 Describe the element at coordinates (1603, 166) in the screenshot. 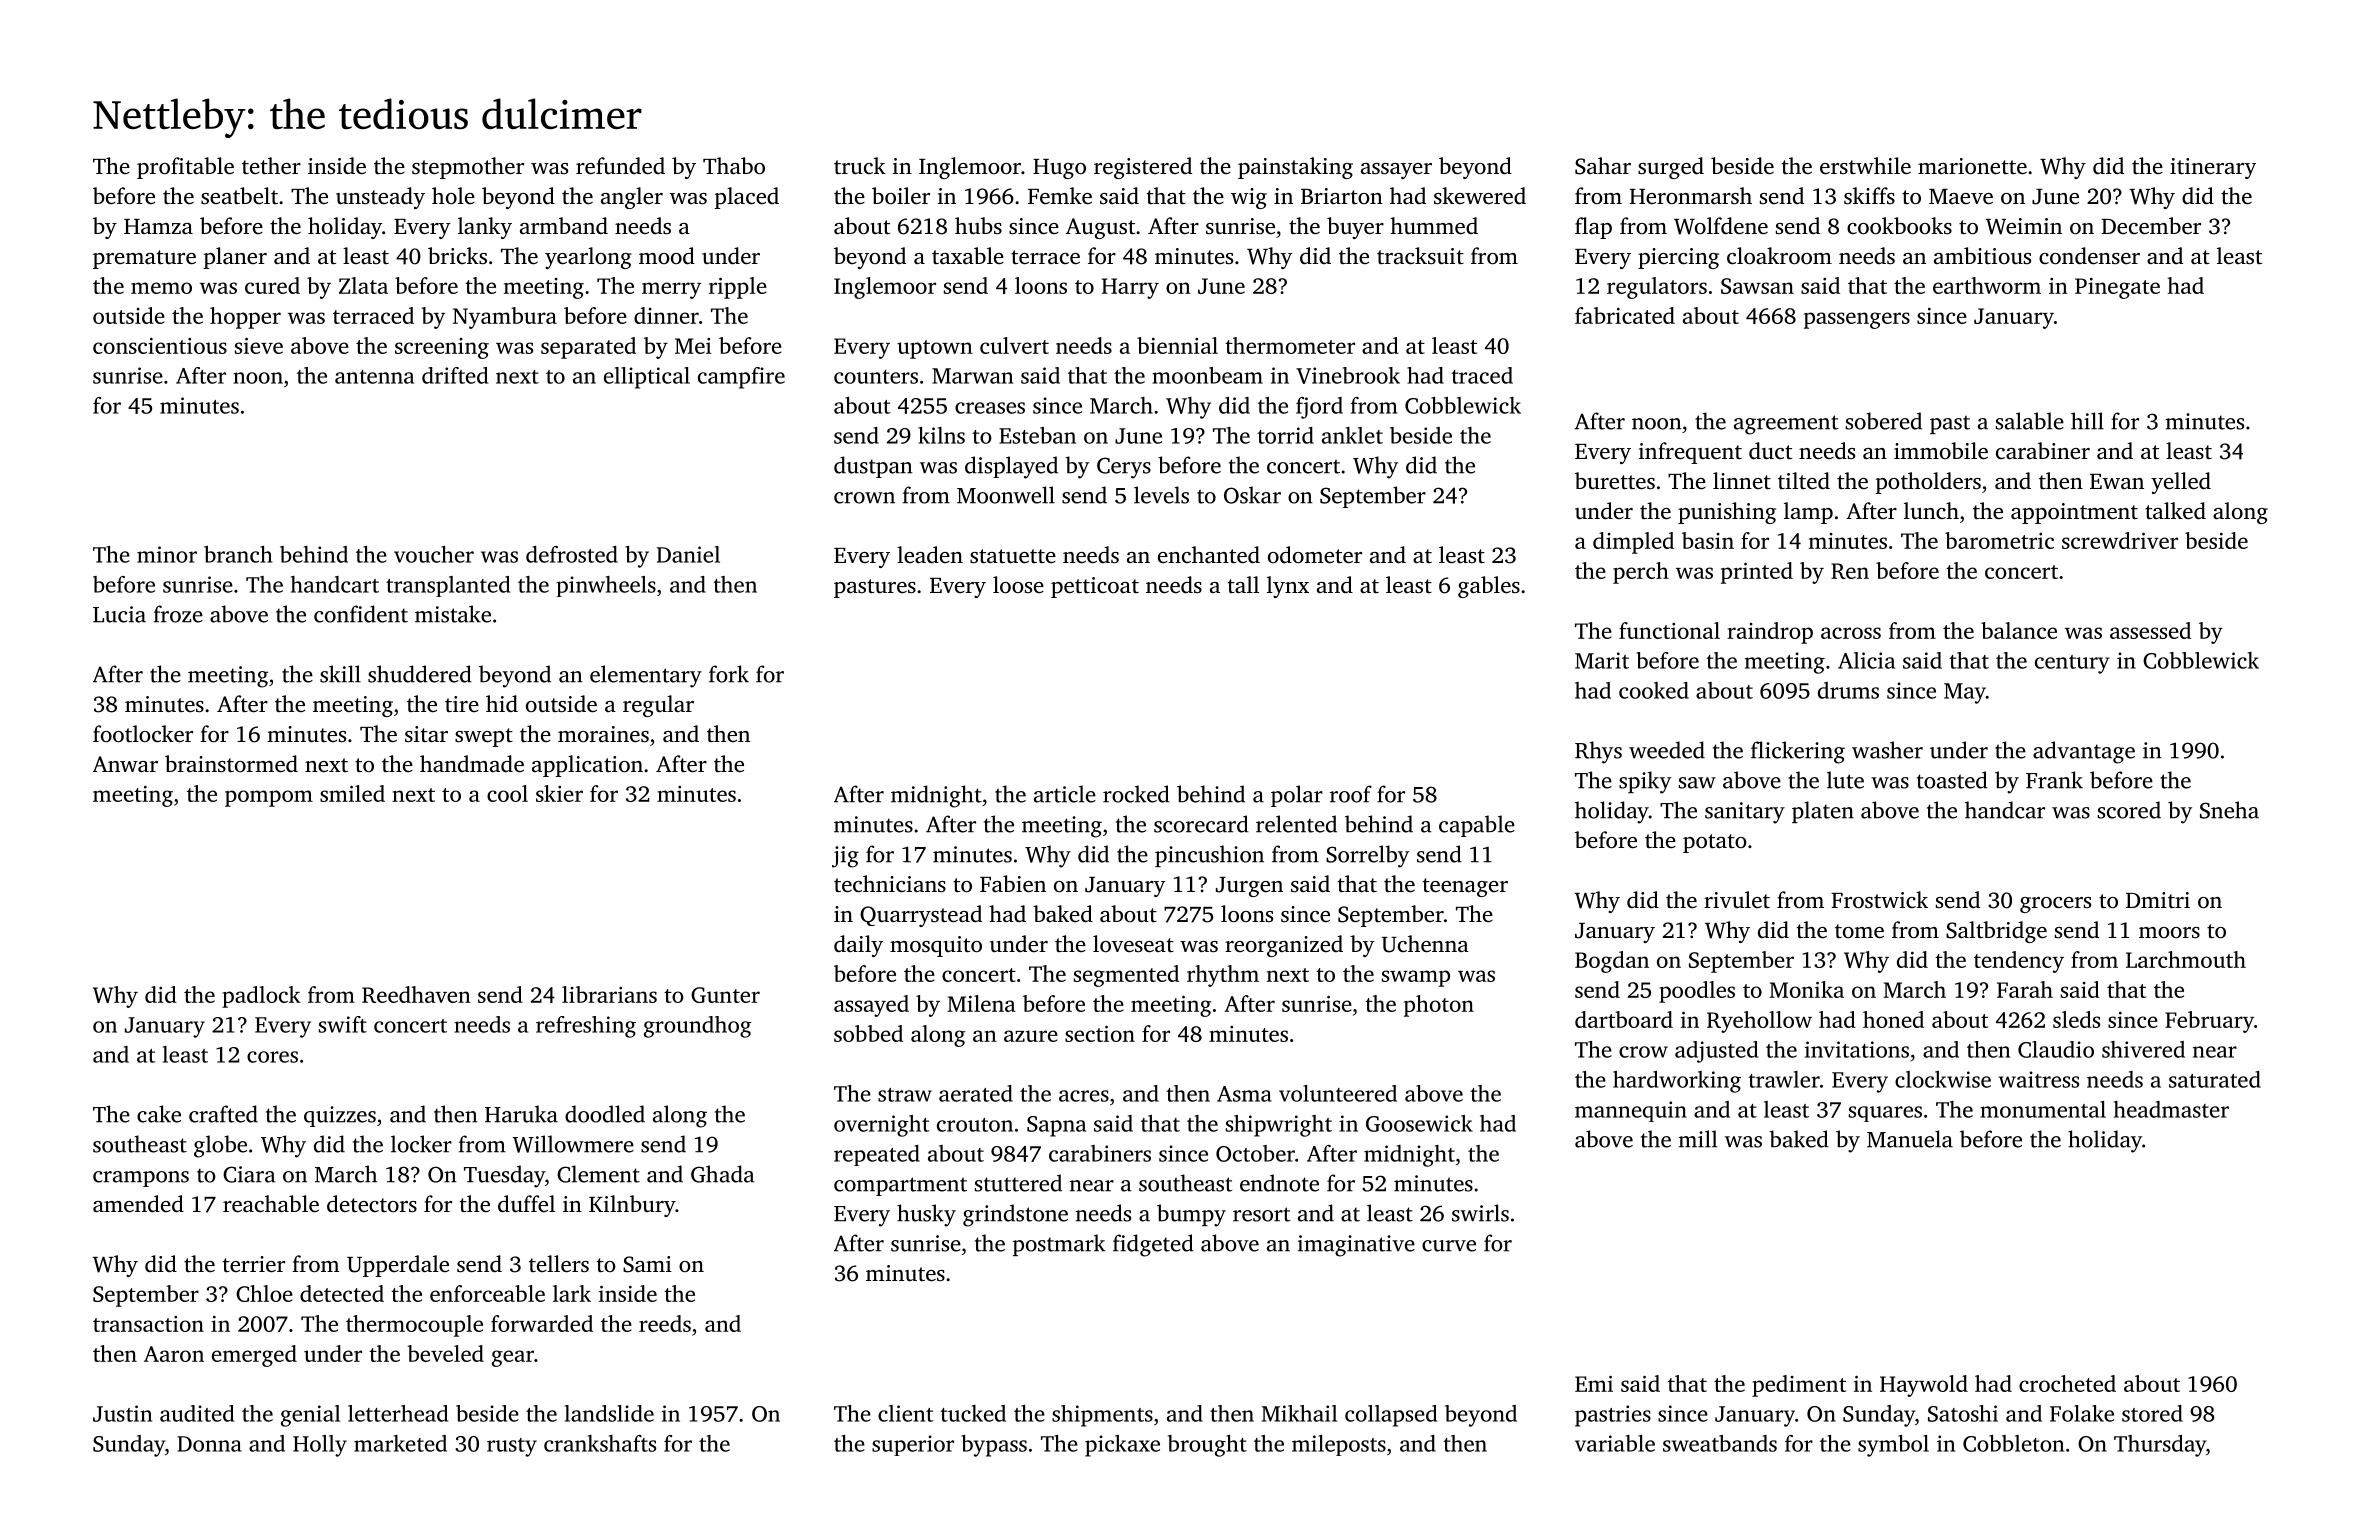

I see `Sahar` at that location.
